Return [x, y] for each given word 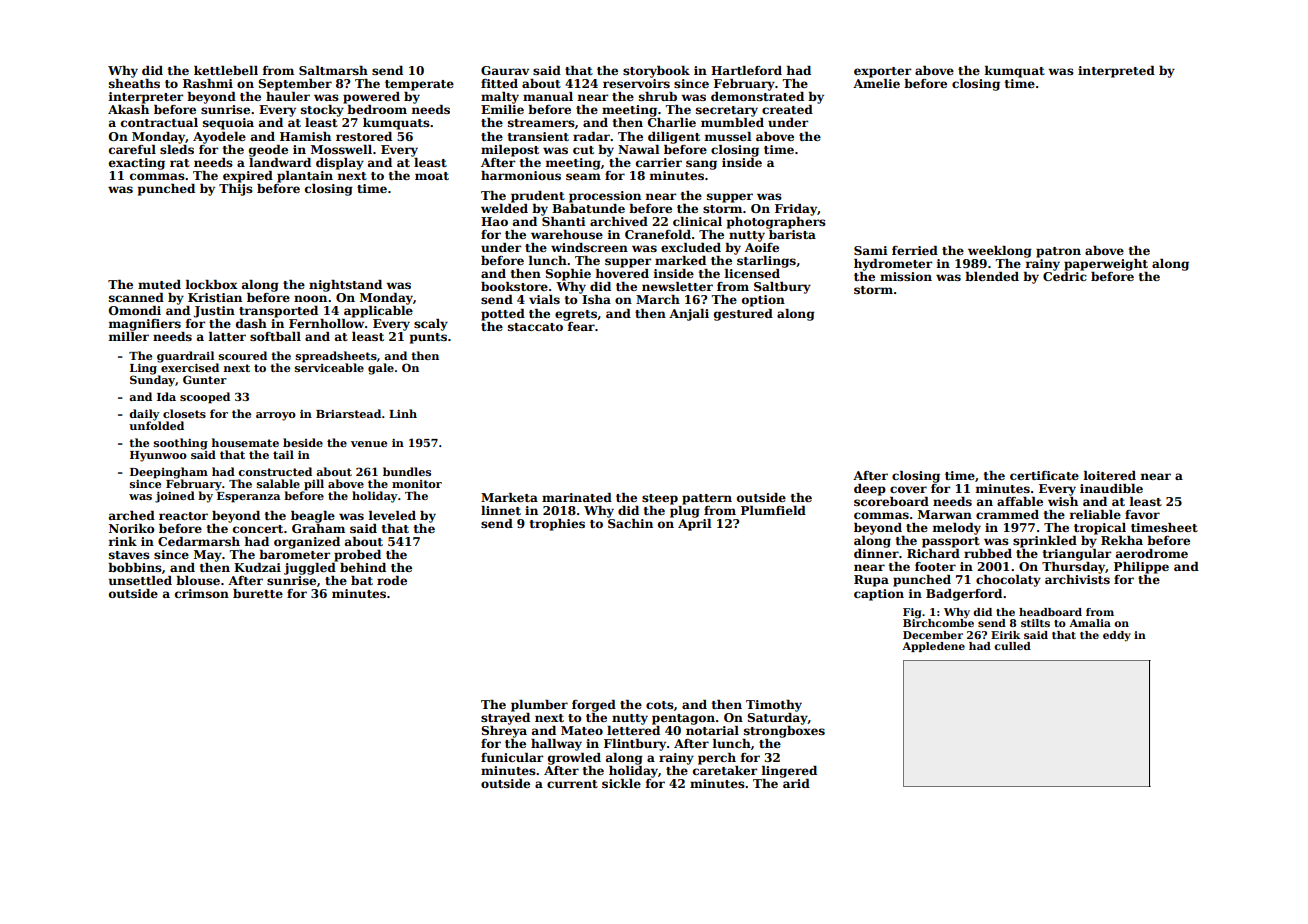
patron [1058, 252]
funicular [512, 757]
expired [248, 177]
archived [619, 221]
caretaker [725, 770]
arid [796, 783]
